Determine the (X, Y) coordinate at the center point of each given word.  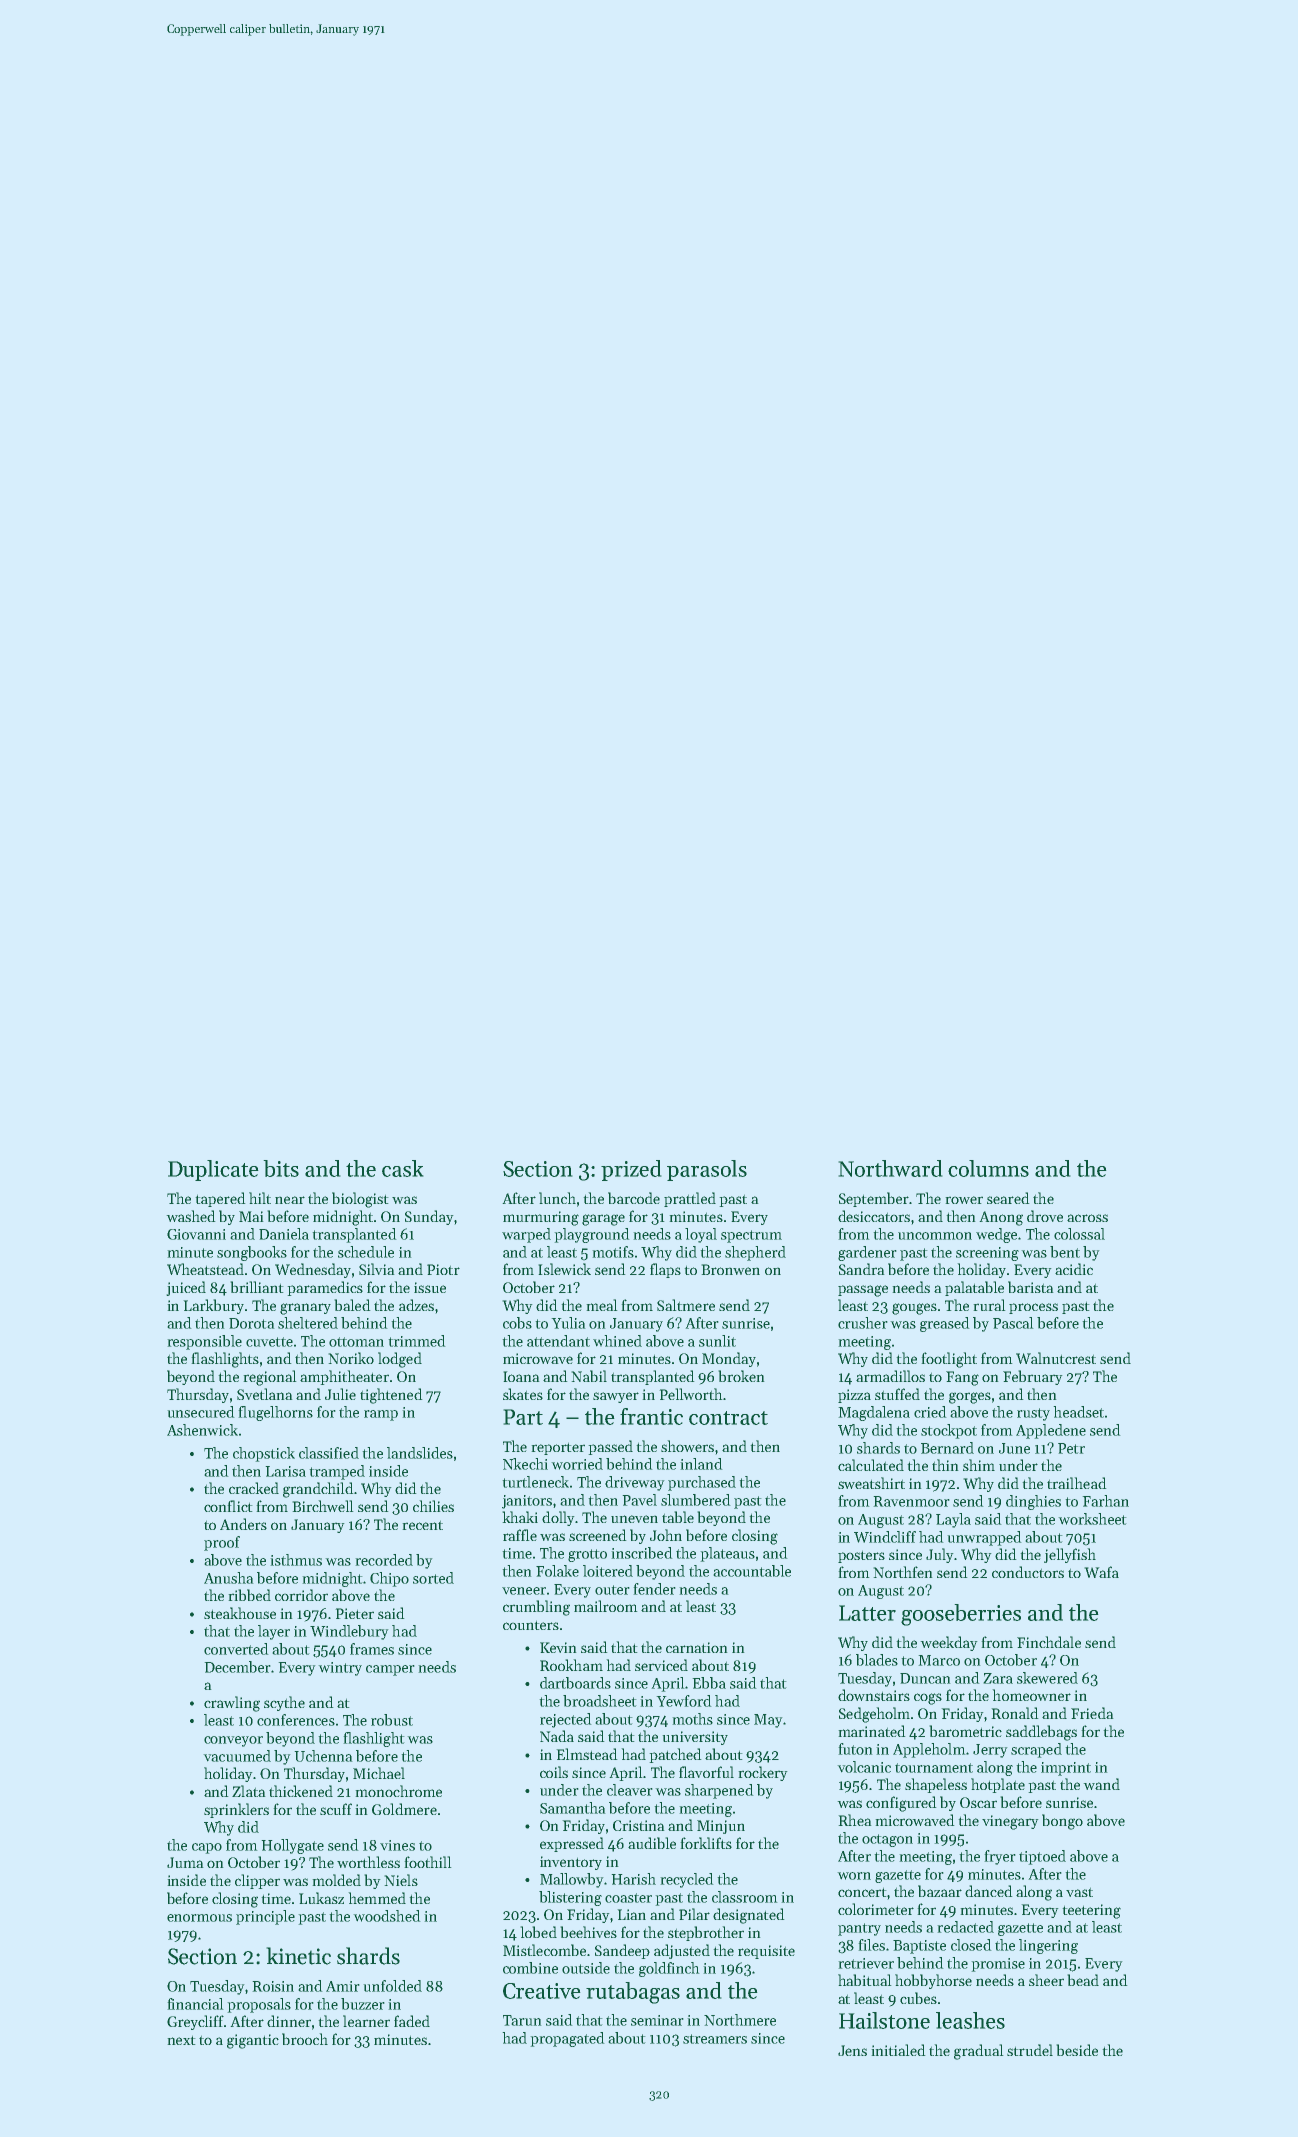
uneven (634, 1519)
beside (1077, 2050)
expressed (572, 1844)
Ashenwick (202, 1430)
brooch (305, 2039)
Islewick (564, 1269)
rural (989, 1305)
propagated (567, 2039)
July (940, 1555)
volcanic (864, 1767)
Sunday (429, 1217)
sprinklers (236, 1810)
